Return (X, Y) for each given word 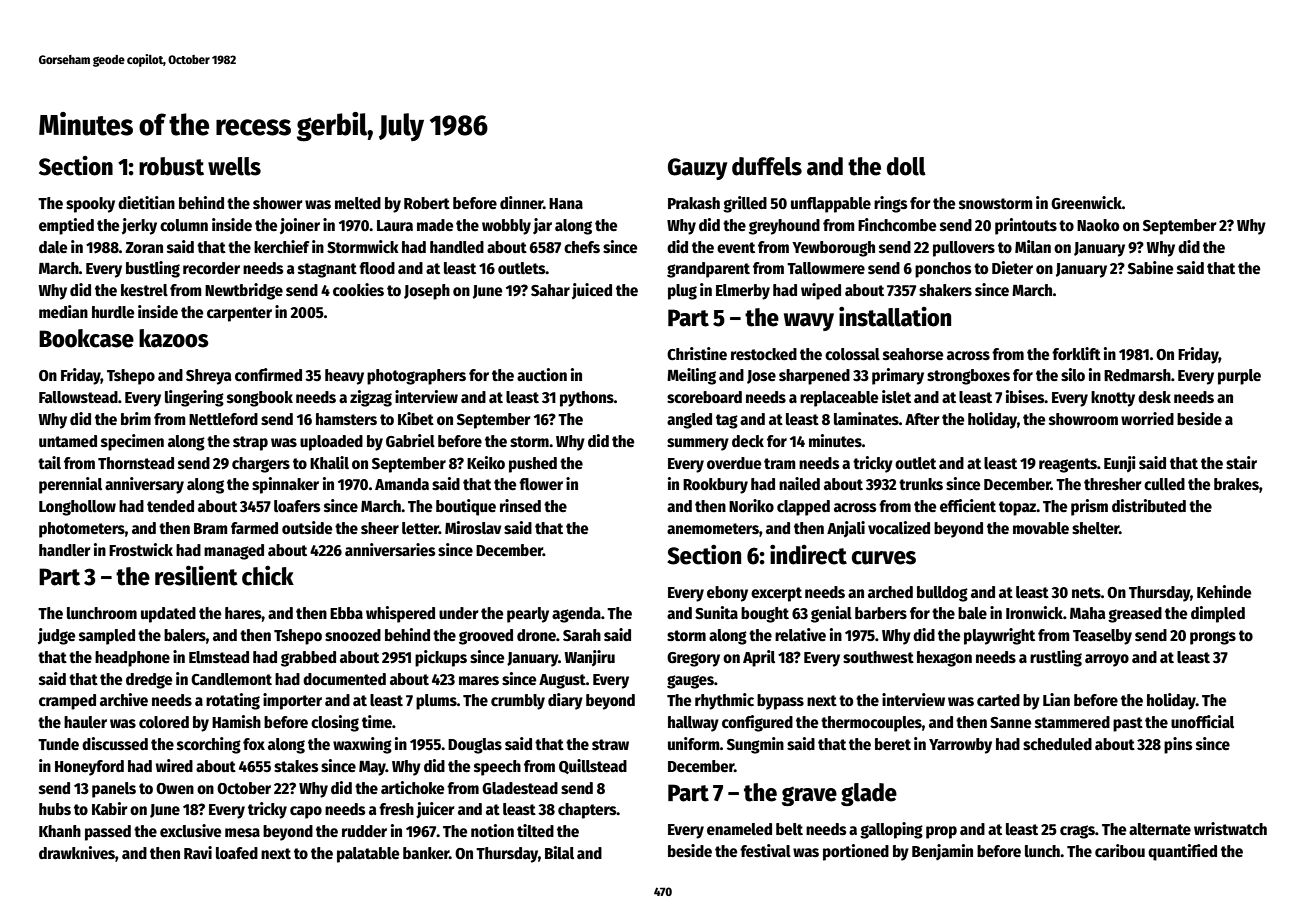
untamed (68, 441)
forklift (1076, 353)
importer (292, 701)
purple (1239, 377)
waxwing (362, 745)
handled (457, 247)
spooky (90, 205)
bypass (780, 702)
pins (1178, 745)
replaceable (839, 399)
